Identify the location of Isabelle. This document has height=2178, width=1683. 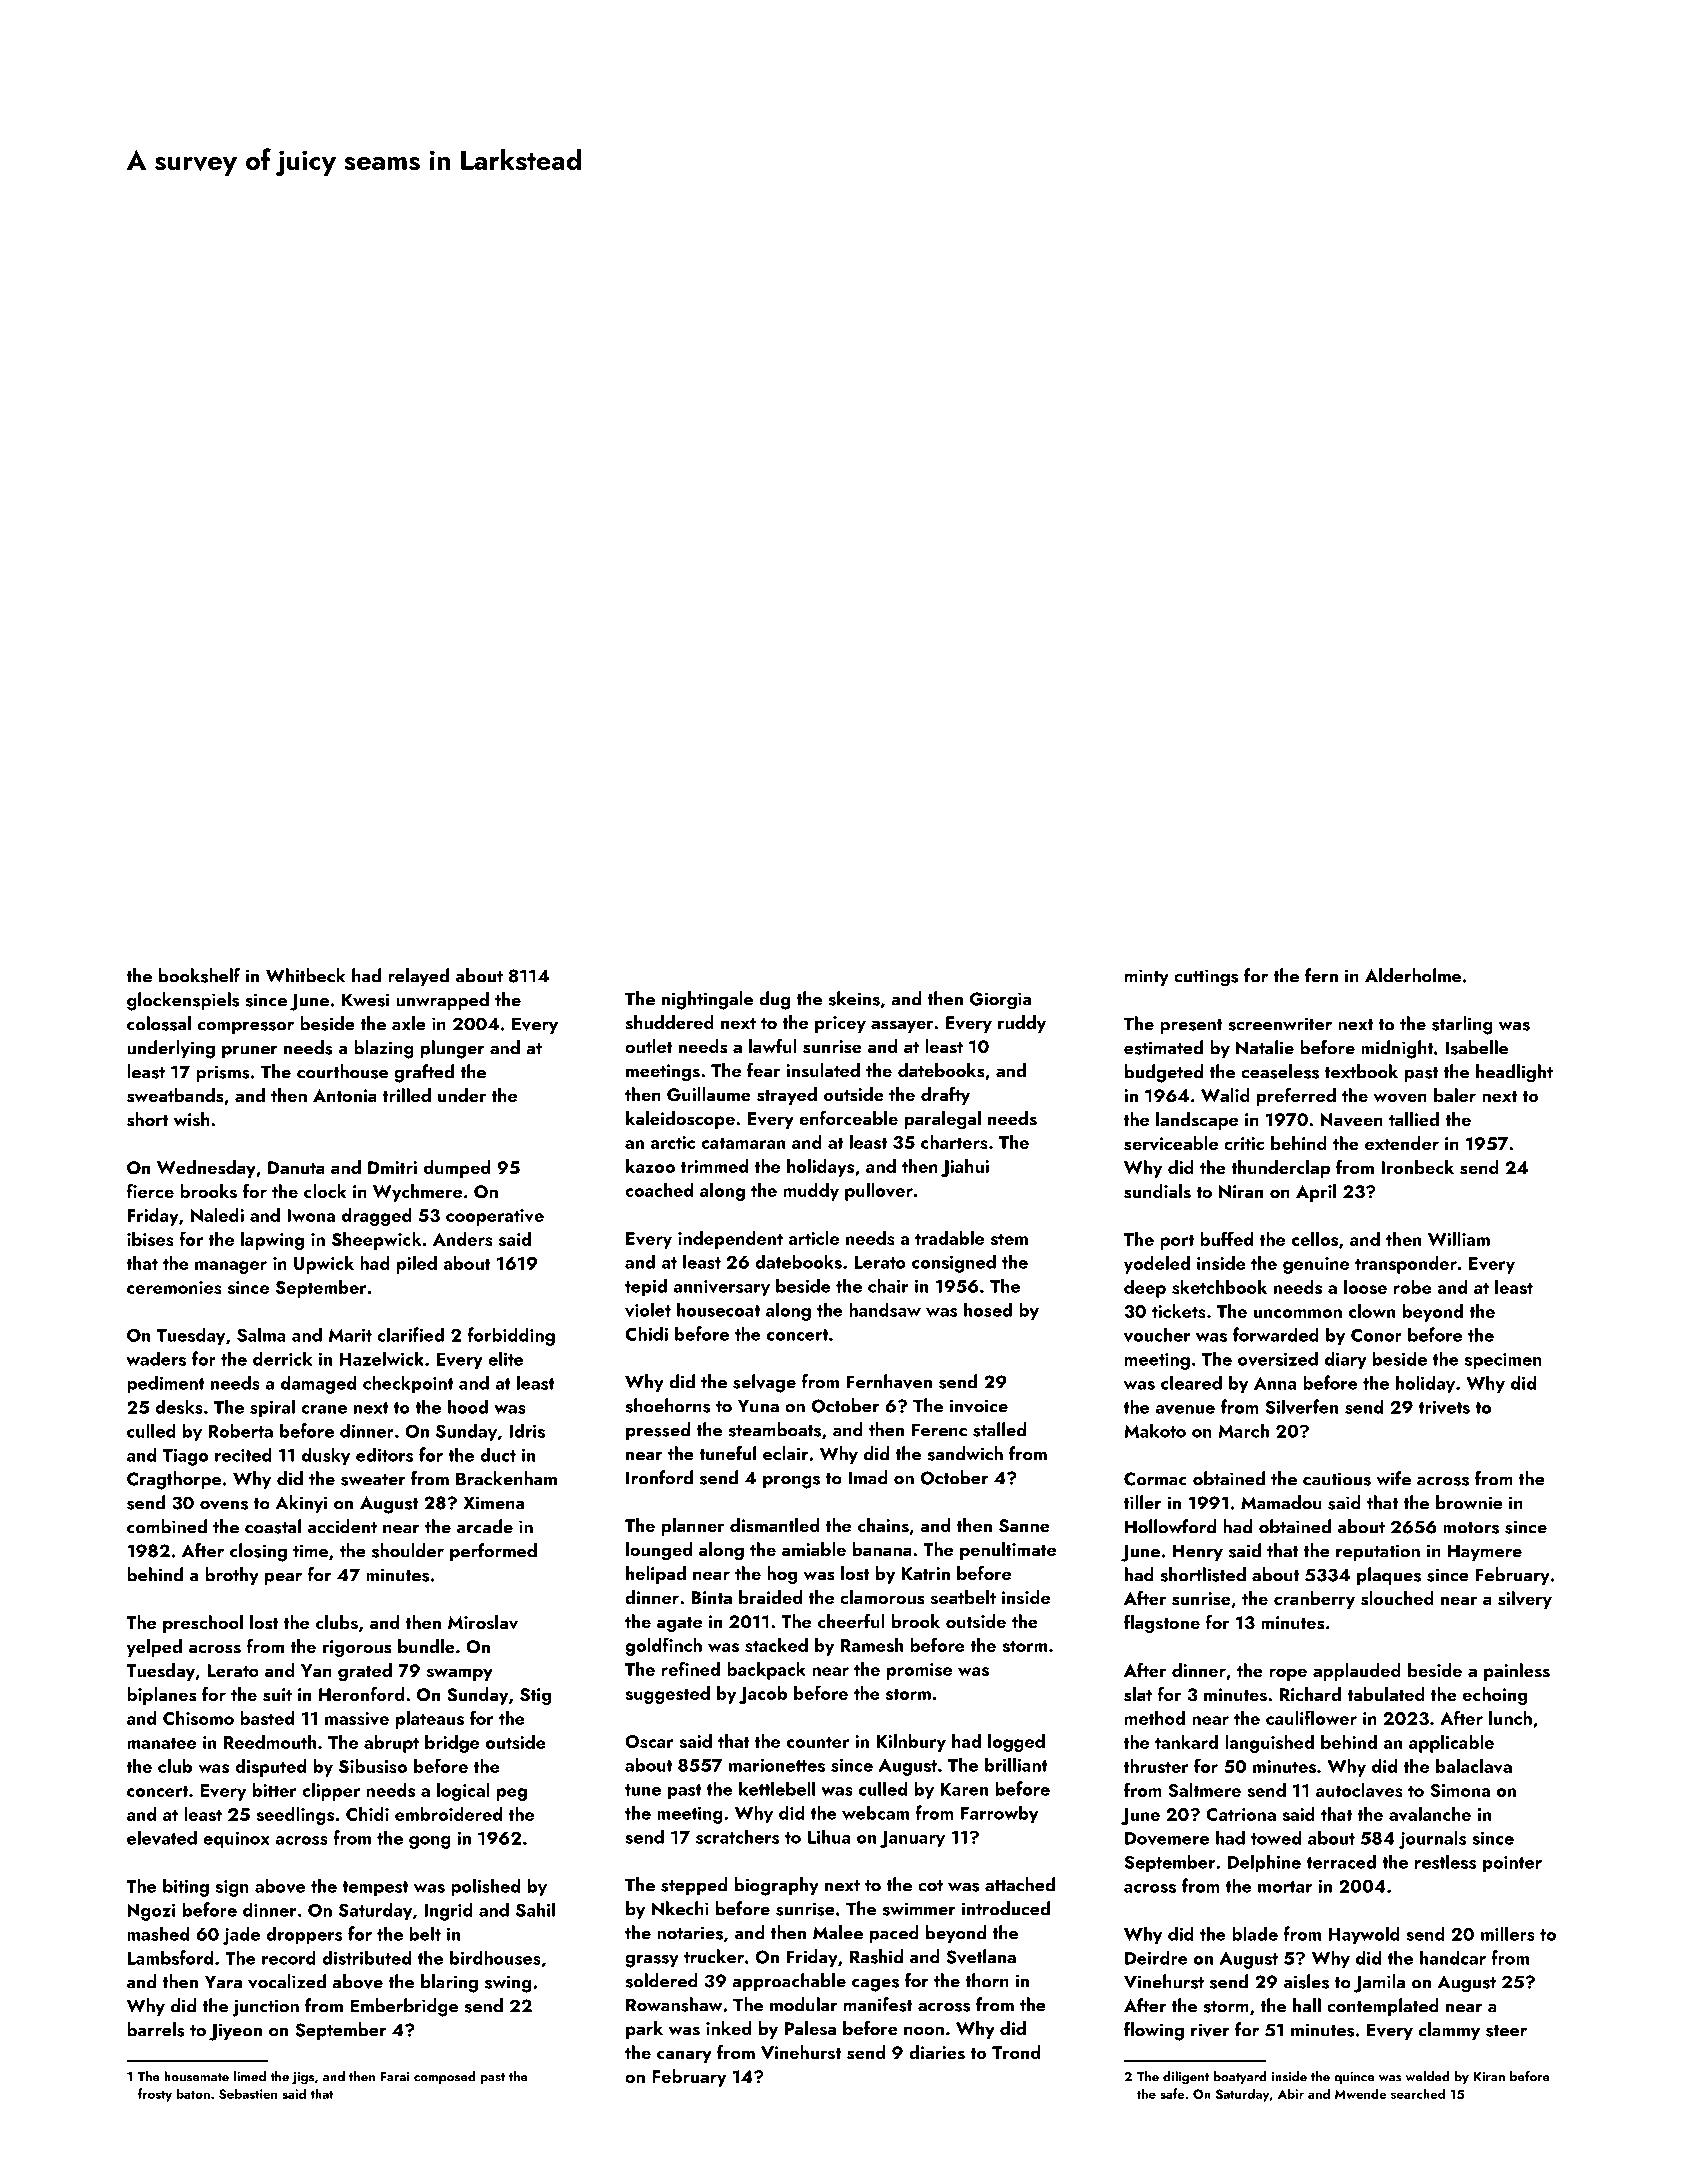
(1476, 1047).
